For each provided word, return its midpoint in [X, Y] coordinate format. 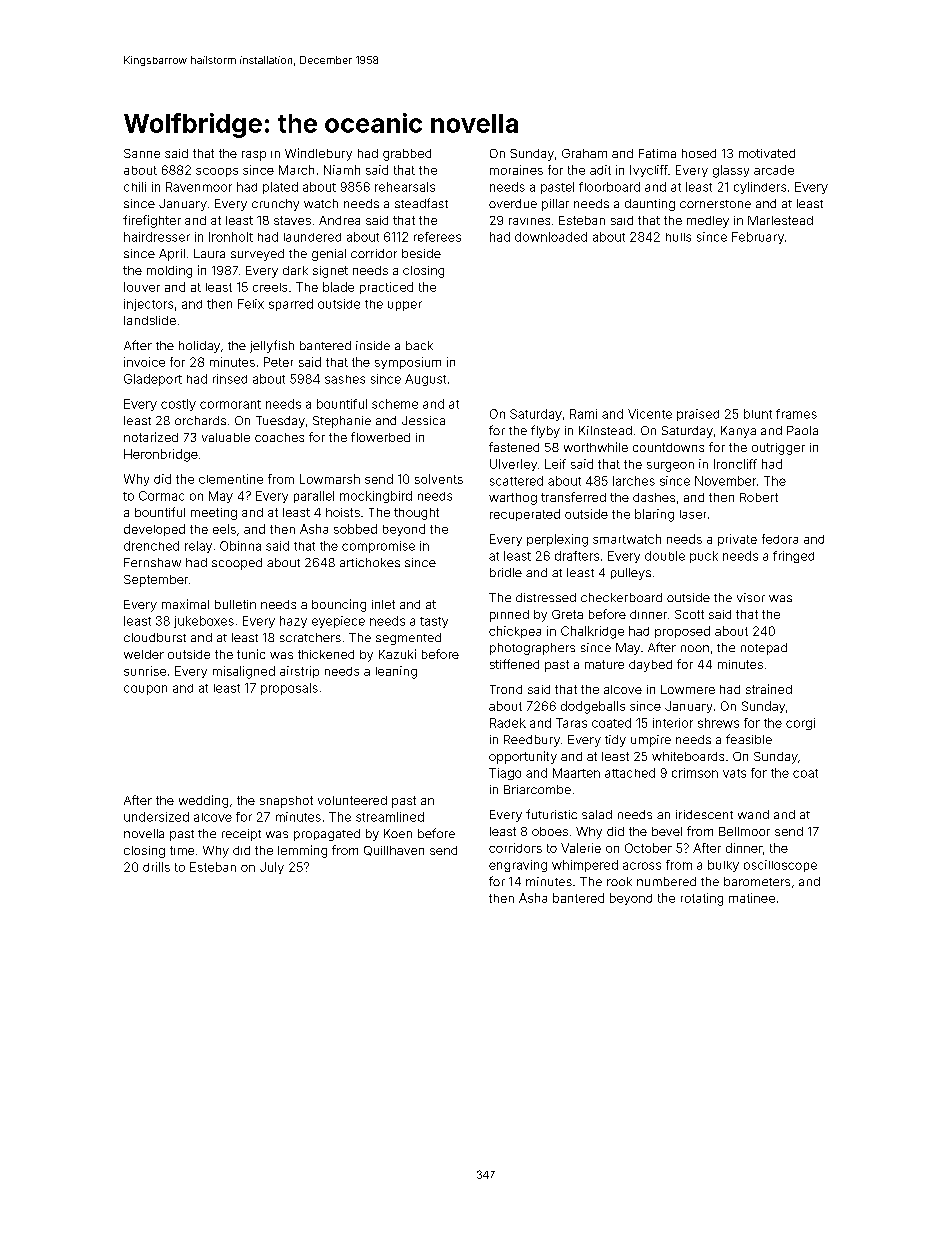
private [737, 540]
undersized [156, 817]
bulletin [235, 604]
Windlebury [318, 154]
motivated [767, 153]
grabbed [407, 155]
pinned [509, 616]
